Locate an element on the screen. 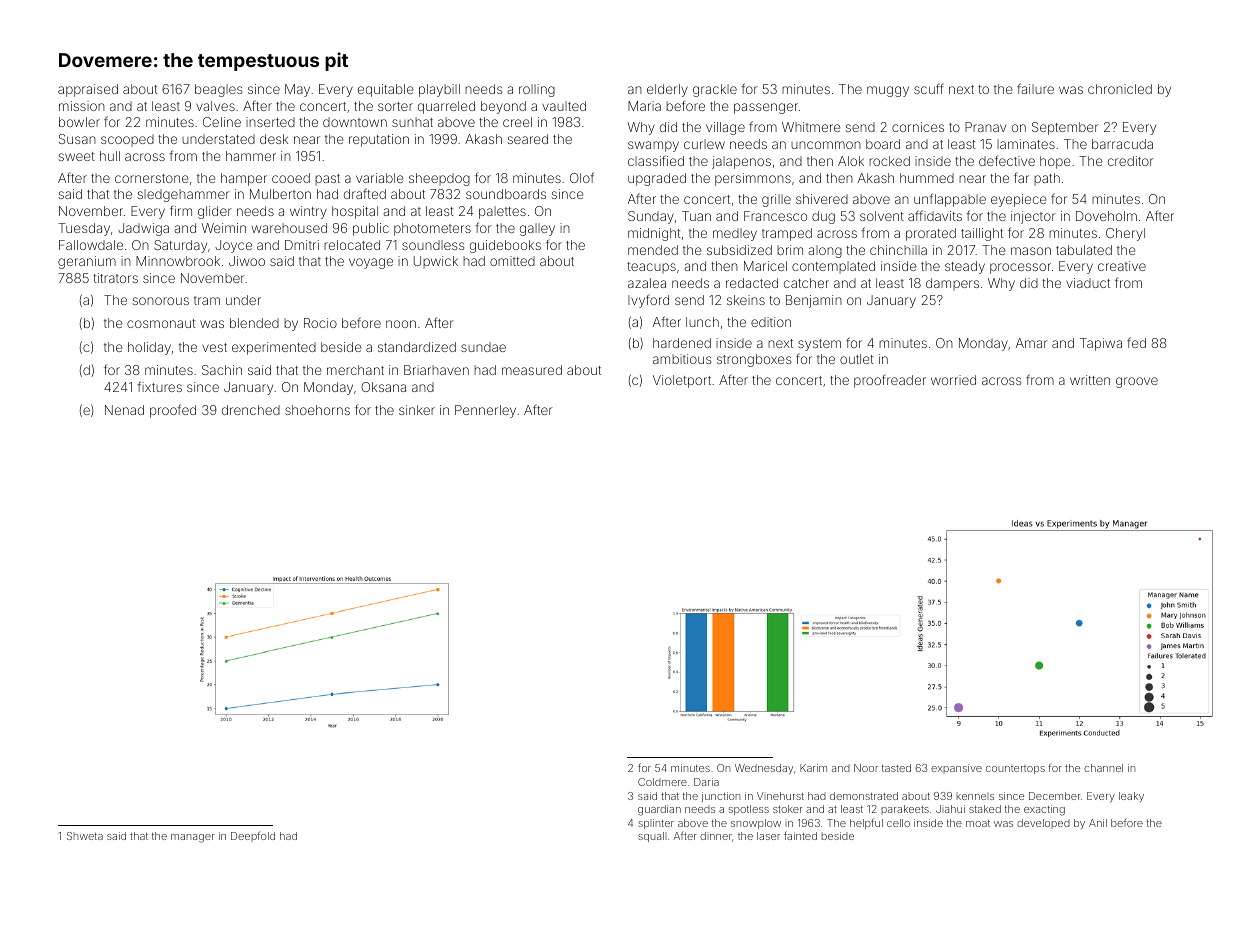 This screenshot has height=952, width=1233. Noor is located at coordinates (866, 768).
